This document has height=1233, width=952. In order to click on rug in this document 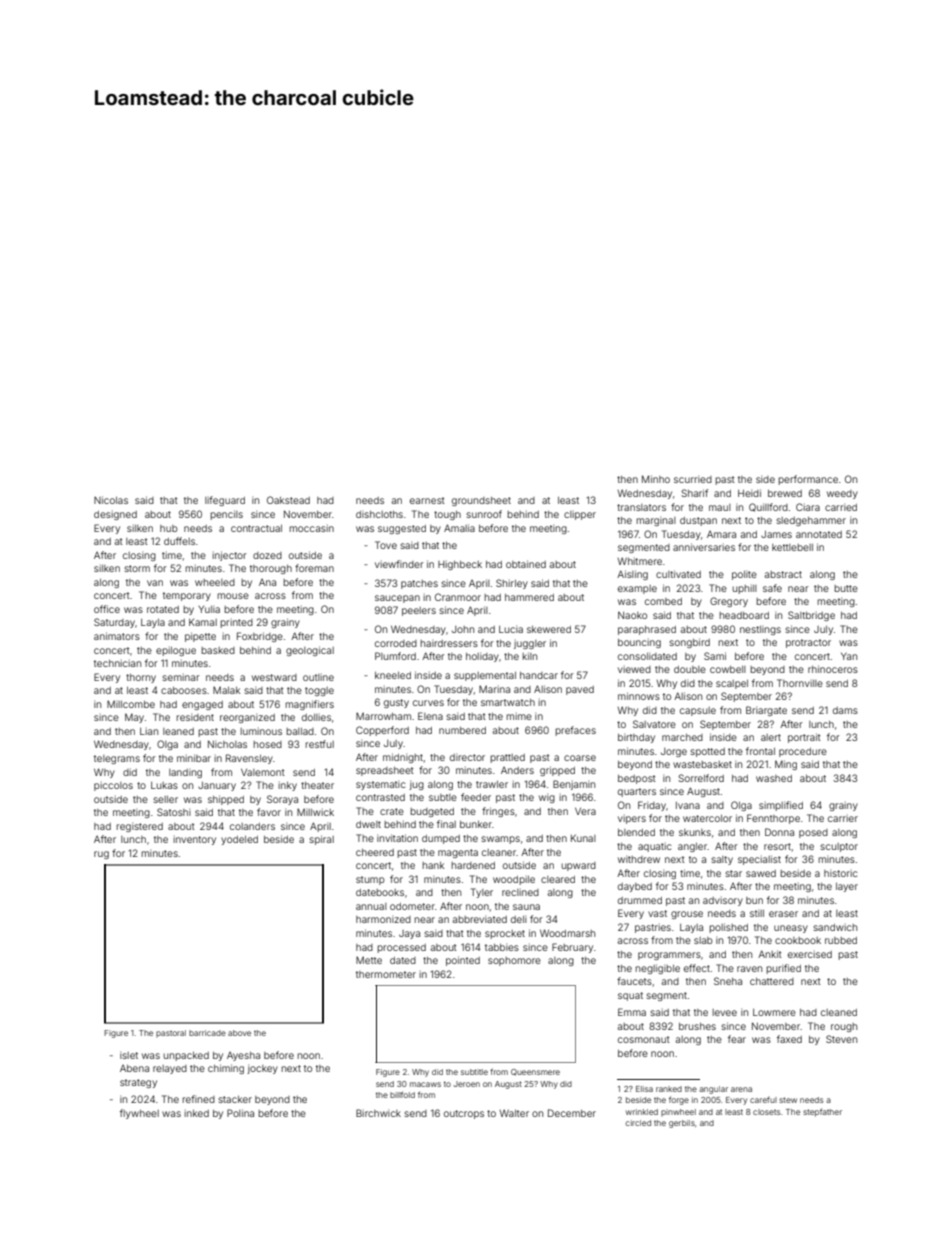, I will do `click(101, 855)`.
